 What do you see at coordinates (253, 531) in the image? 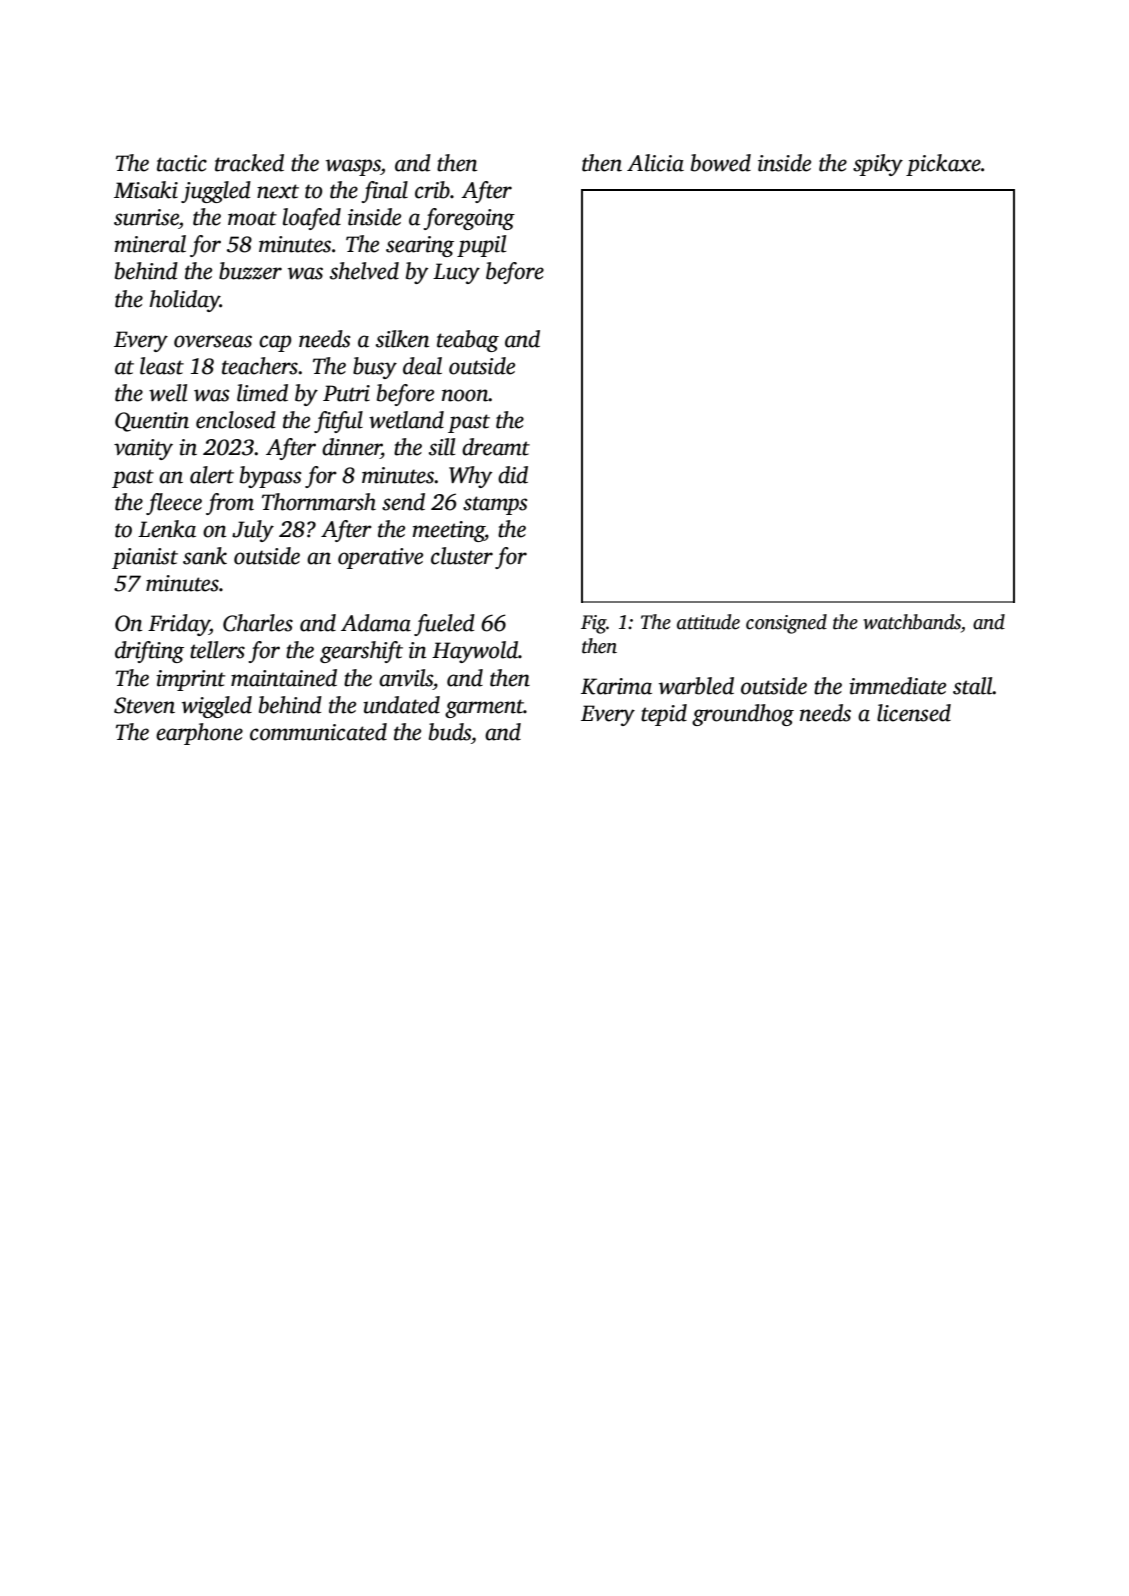
I see `July` at bounding box center [253, 531].
